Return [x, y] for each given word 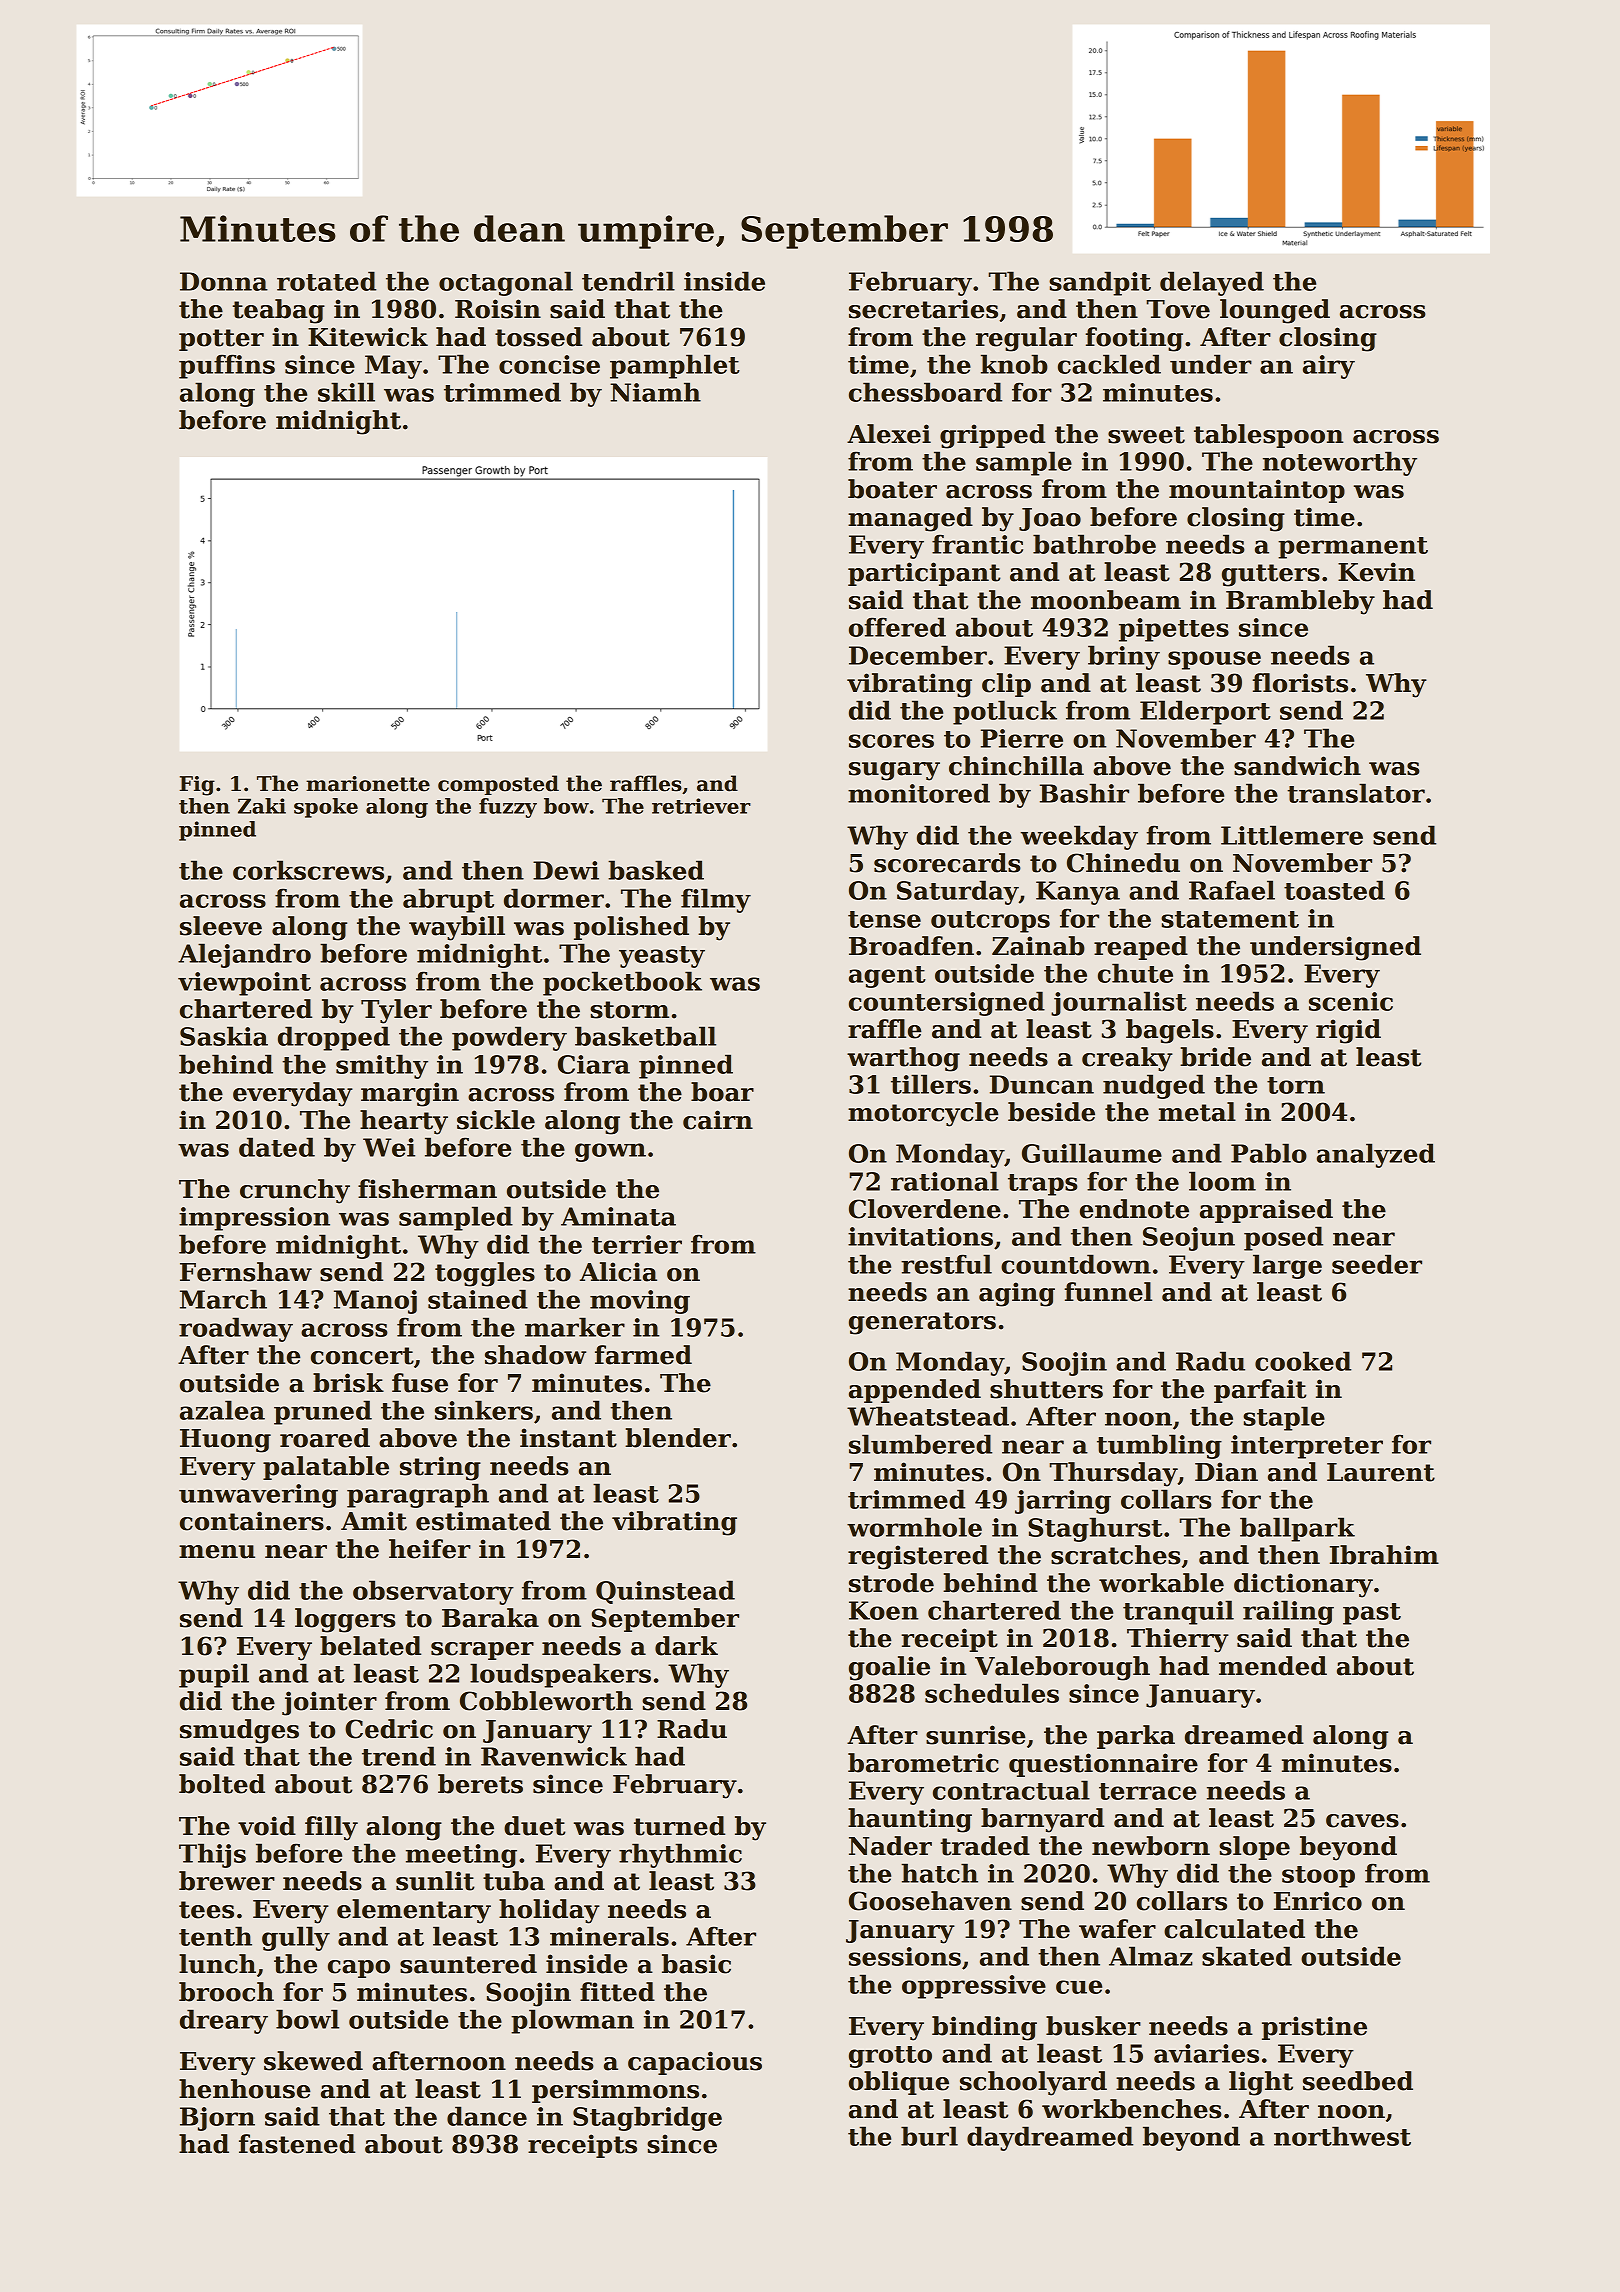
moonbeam [1106, 600]
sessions [905, 1956]
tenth [215, 1936]
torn [1296, 1085]
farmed [643, 1355]
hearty [404, 1122]
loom [1222, 1181]
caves [1362, 1821]
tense [884, 919]
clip [1006, 685]
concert [362, 1356]
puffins [227, 366]
